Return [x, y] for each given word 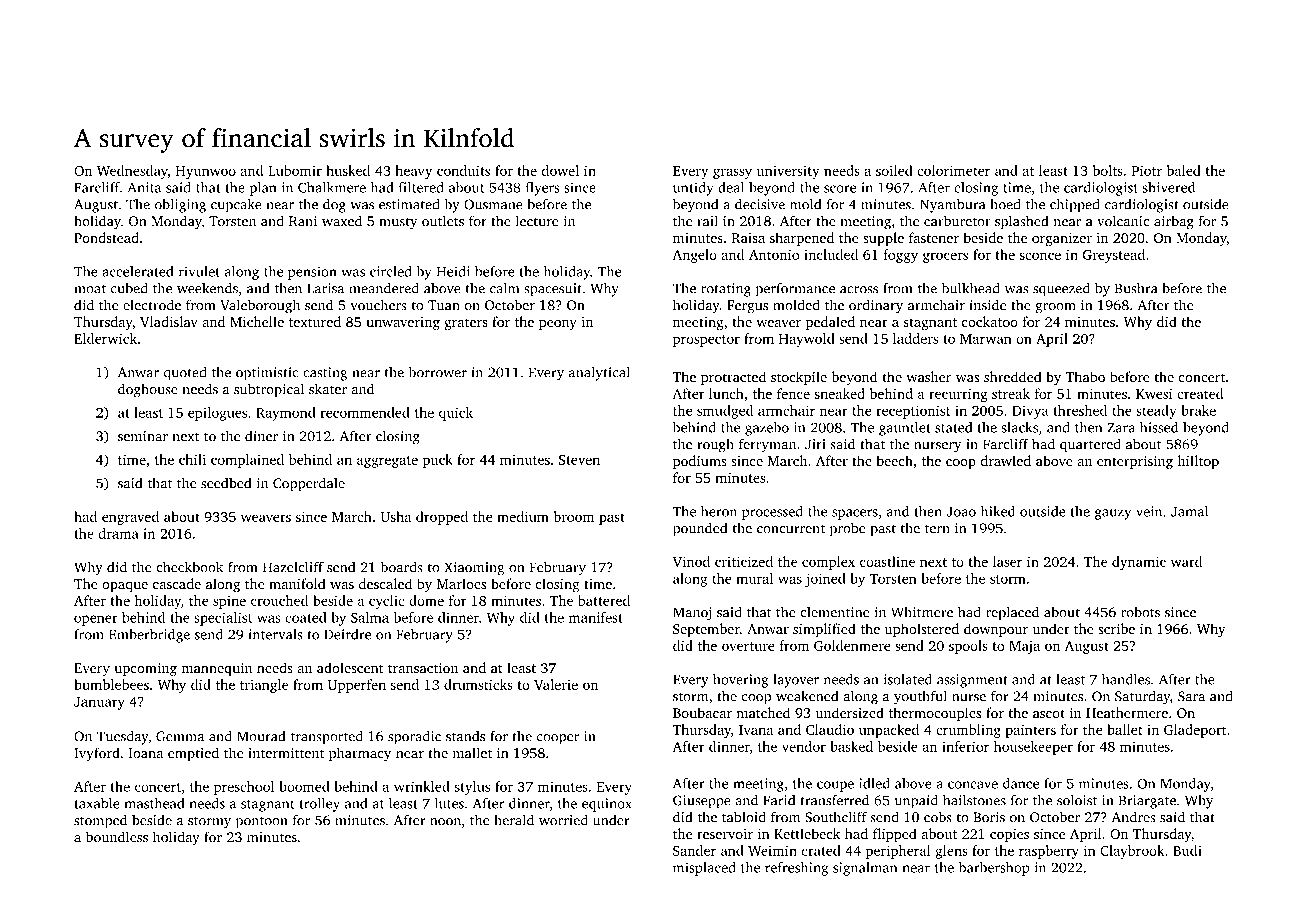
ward [1186, 561]
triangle [264, 686]
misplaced [704, 869]
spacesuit [553, 290]
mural [754, 578]
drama [119, 533]
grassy [732, 173]
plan [263, 189]
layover [796, 681]
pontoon [261, 822]
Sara [1191, 696]
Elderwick [105, 338]
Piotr [1146, 170]
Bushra [1136, 288]
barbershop [994, 869]
